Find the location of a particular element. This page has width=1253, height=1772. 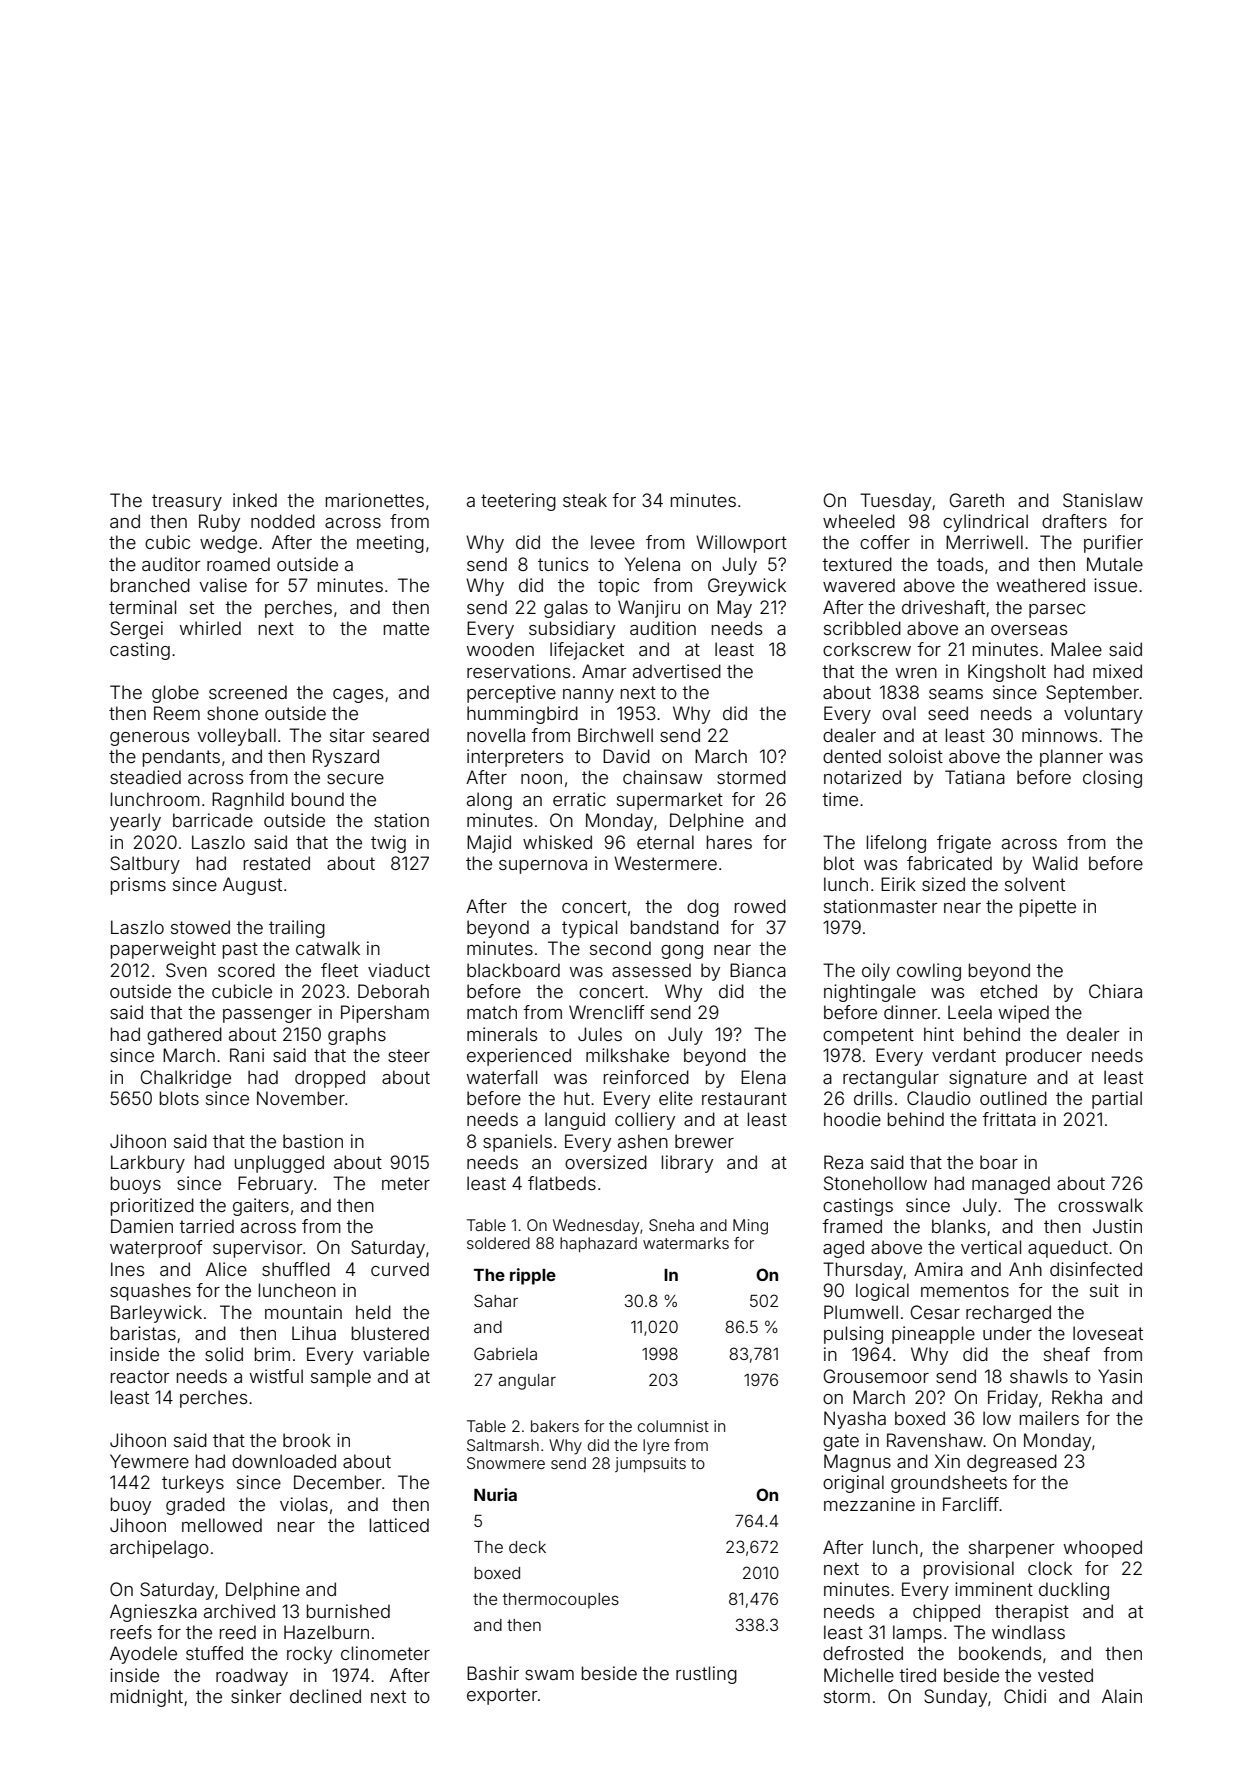

reed is located at coordinates (238, 1632).
